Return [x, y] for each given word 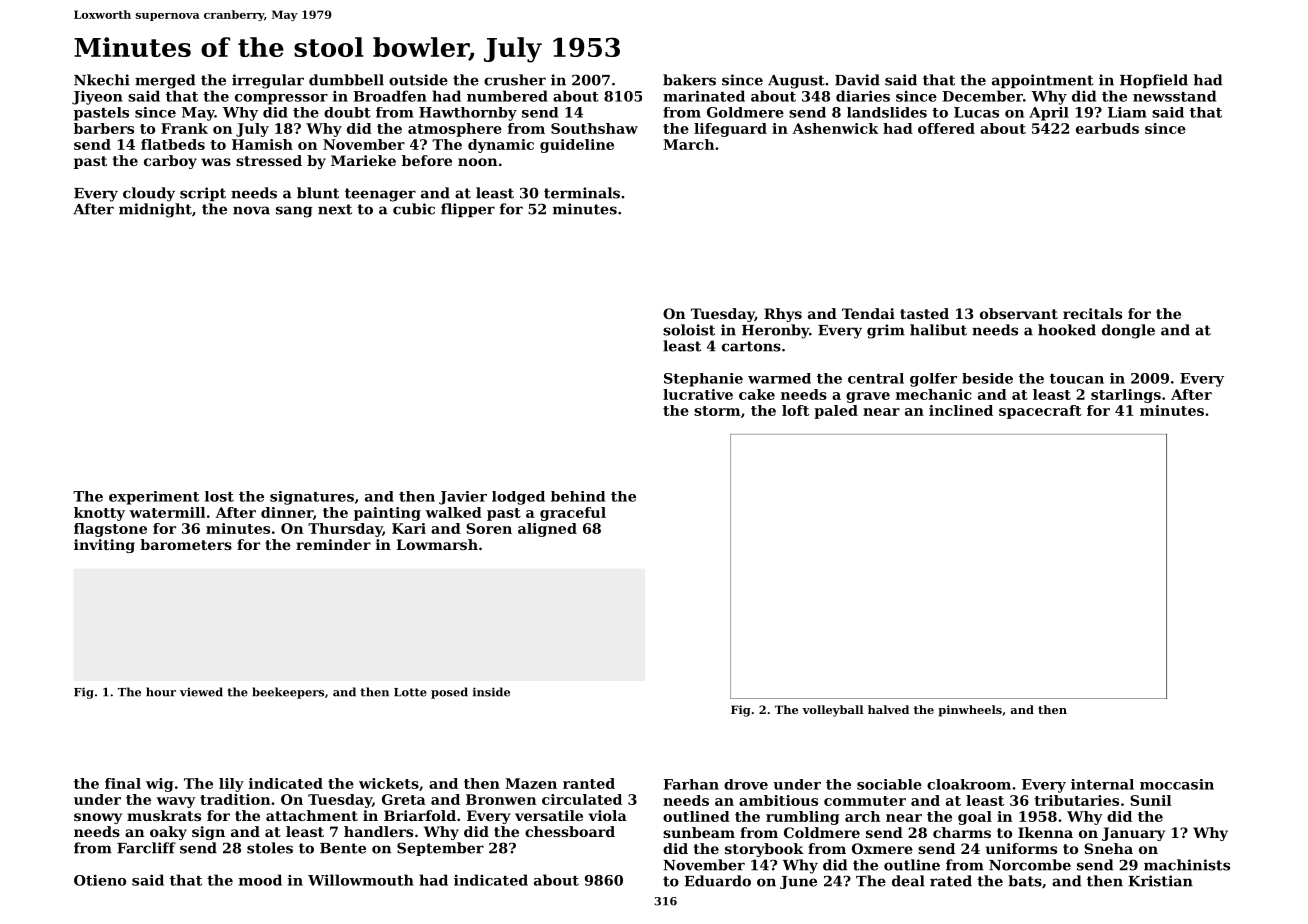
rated [951, 881]
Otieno [100, 880]
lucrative [698, 394]
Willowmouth [361, 880]
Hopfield [1154, 81]
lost [219, 496]
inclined [961, 410]
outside [418, 80]
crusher [515, 80]
